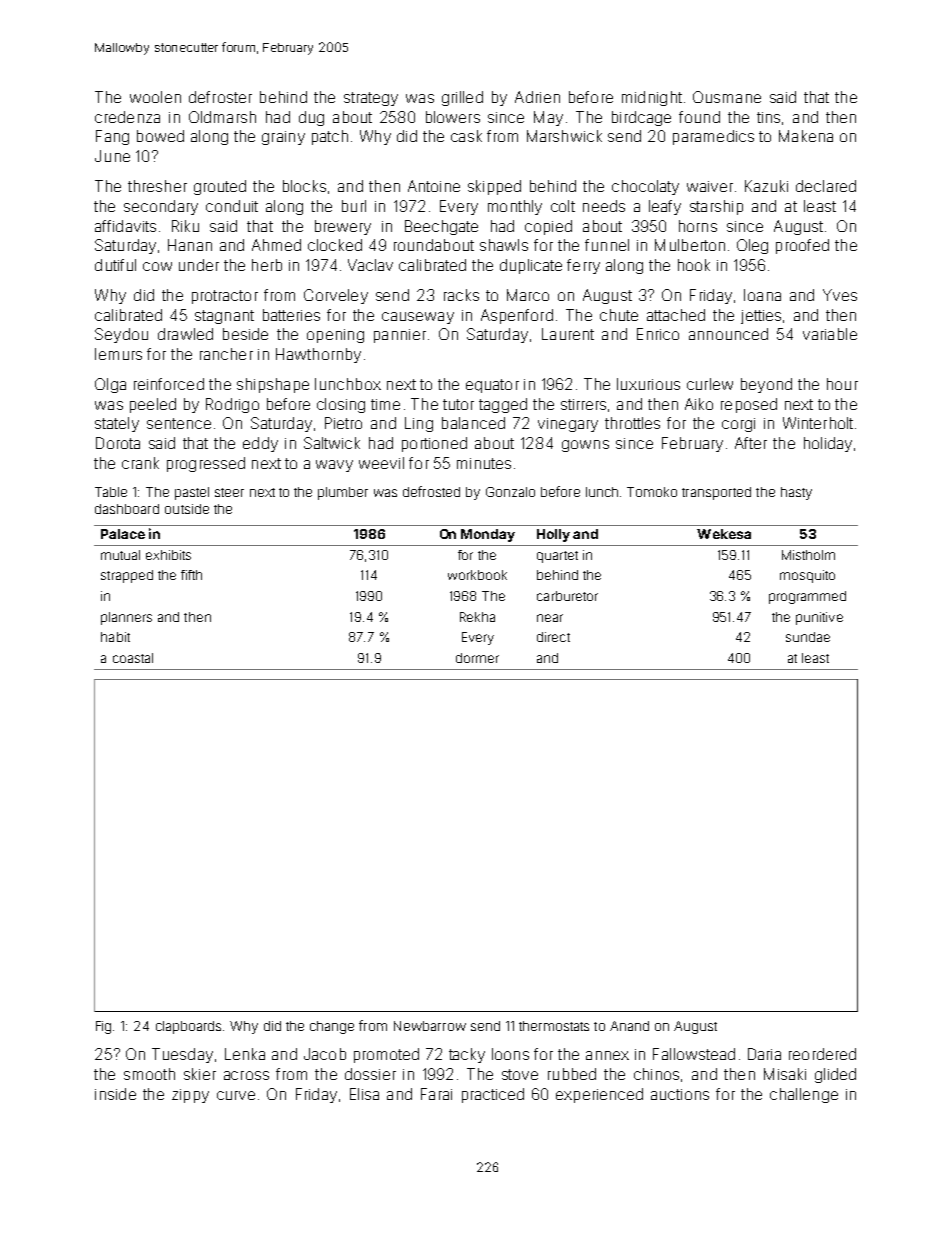 The image size is (952, 1233). What do you see at coordinates (466, 136) in the screenshot?
I see `cask` at bounding box center [466, 136].
